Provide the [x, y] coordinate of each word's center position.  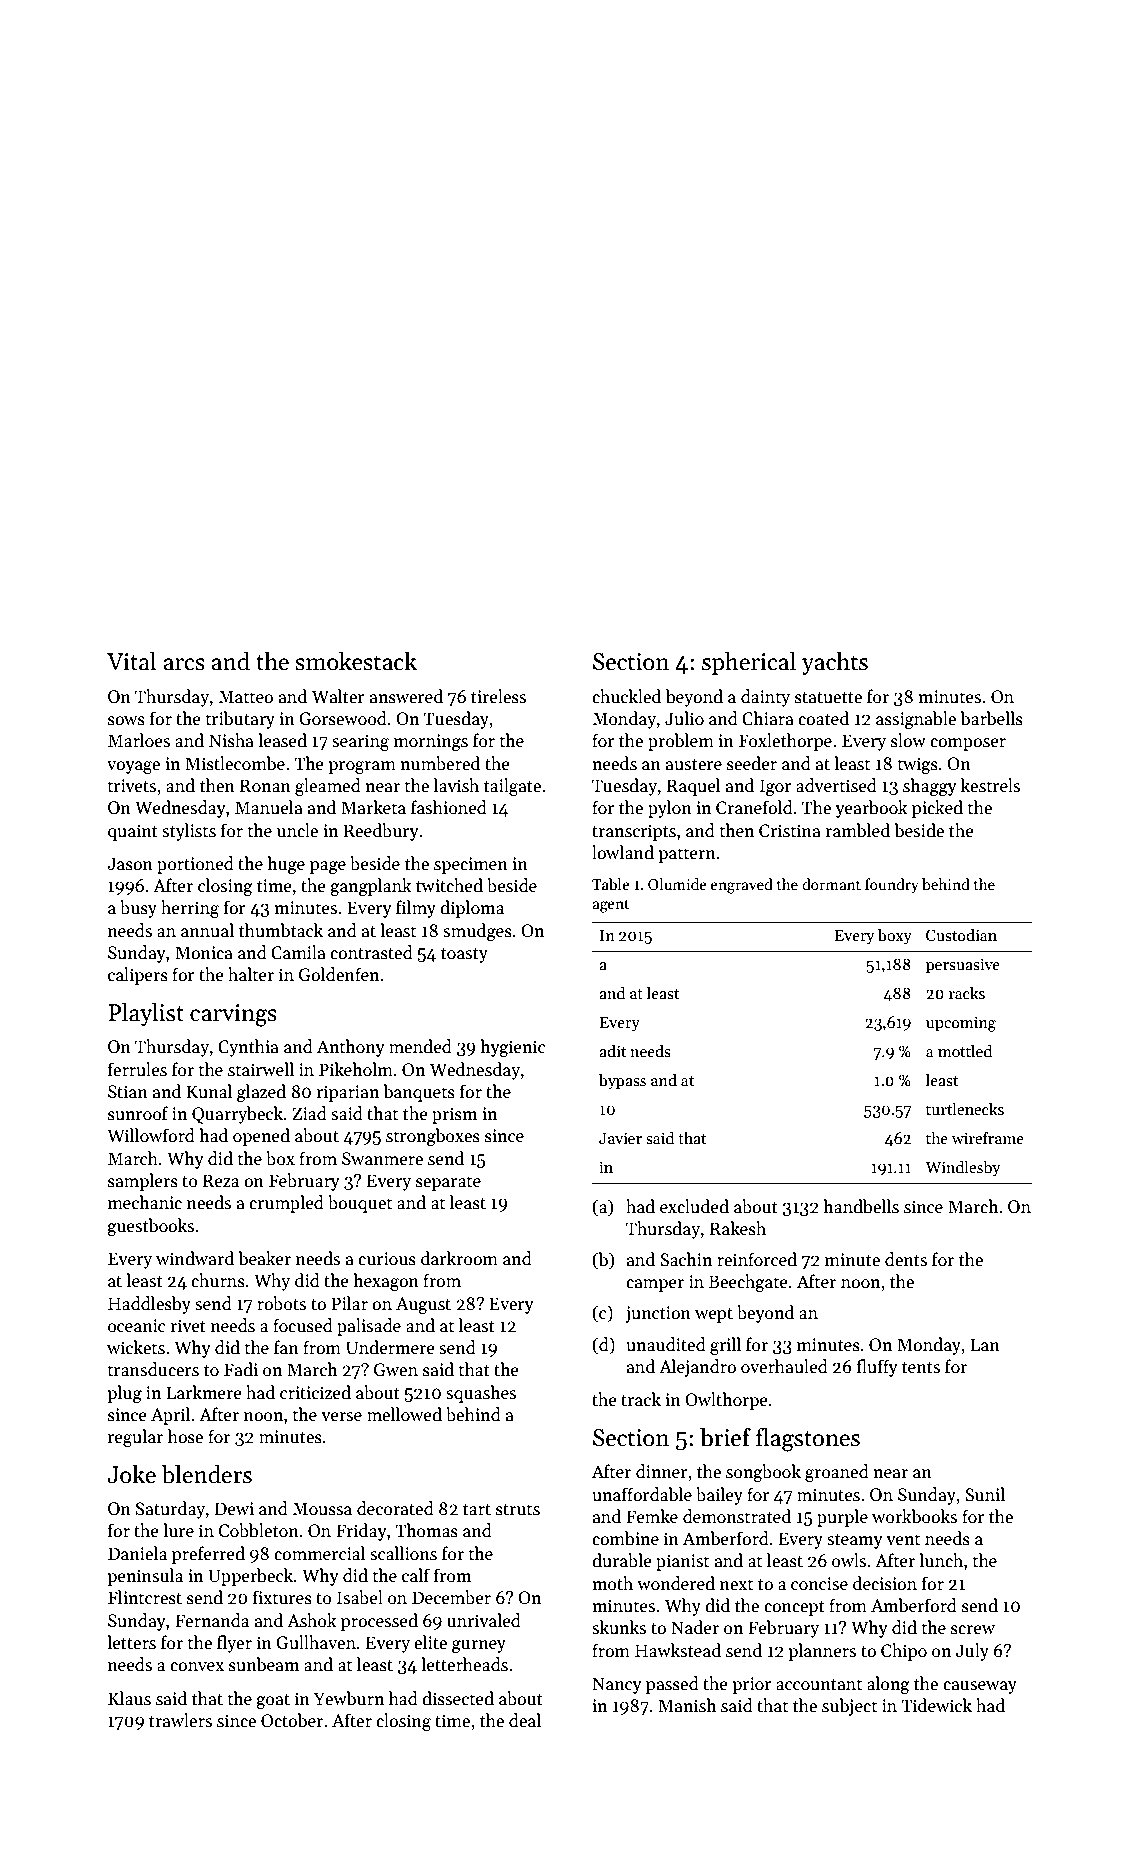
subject [849, 1707]
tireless [498, 696]
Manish [687, 1705]
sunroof [138, 1113]
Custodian [961, 935]
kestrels [990, 785]
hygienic [513, 1048]
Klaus [129, 1698]
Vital [131, 661]
